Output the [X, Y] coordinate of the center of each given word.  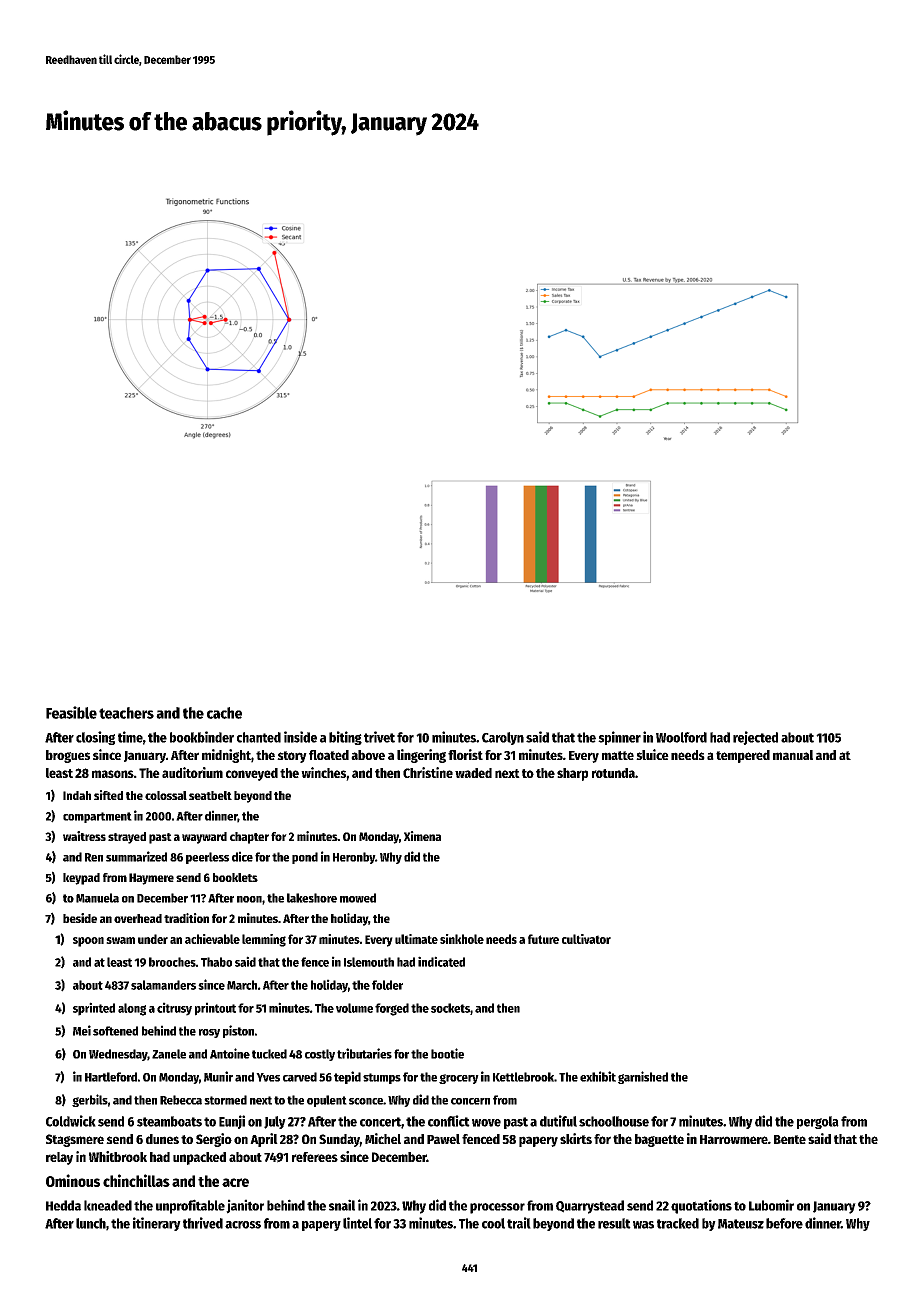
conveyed [252, 774]
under [153, 939]
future [543, 939]
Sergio [214, 1140]
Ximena [422, 836]
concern [470, 1101]
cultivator [586, 939]
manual [793, 755]
